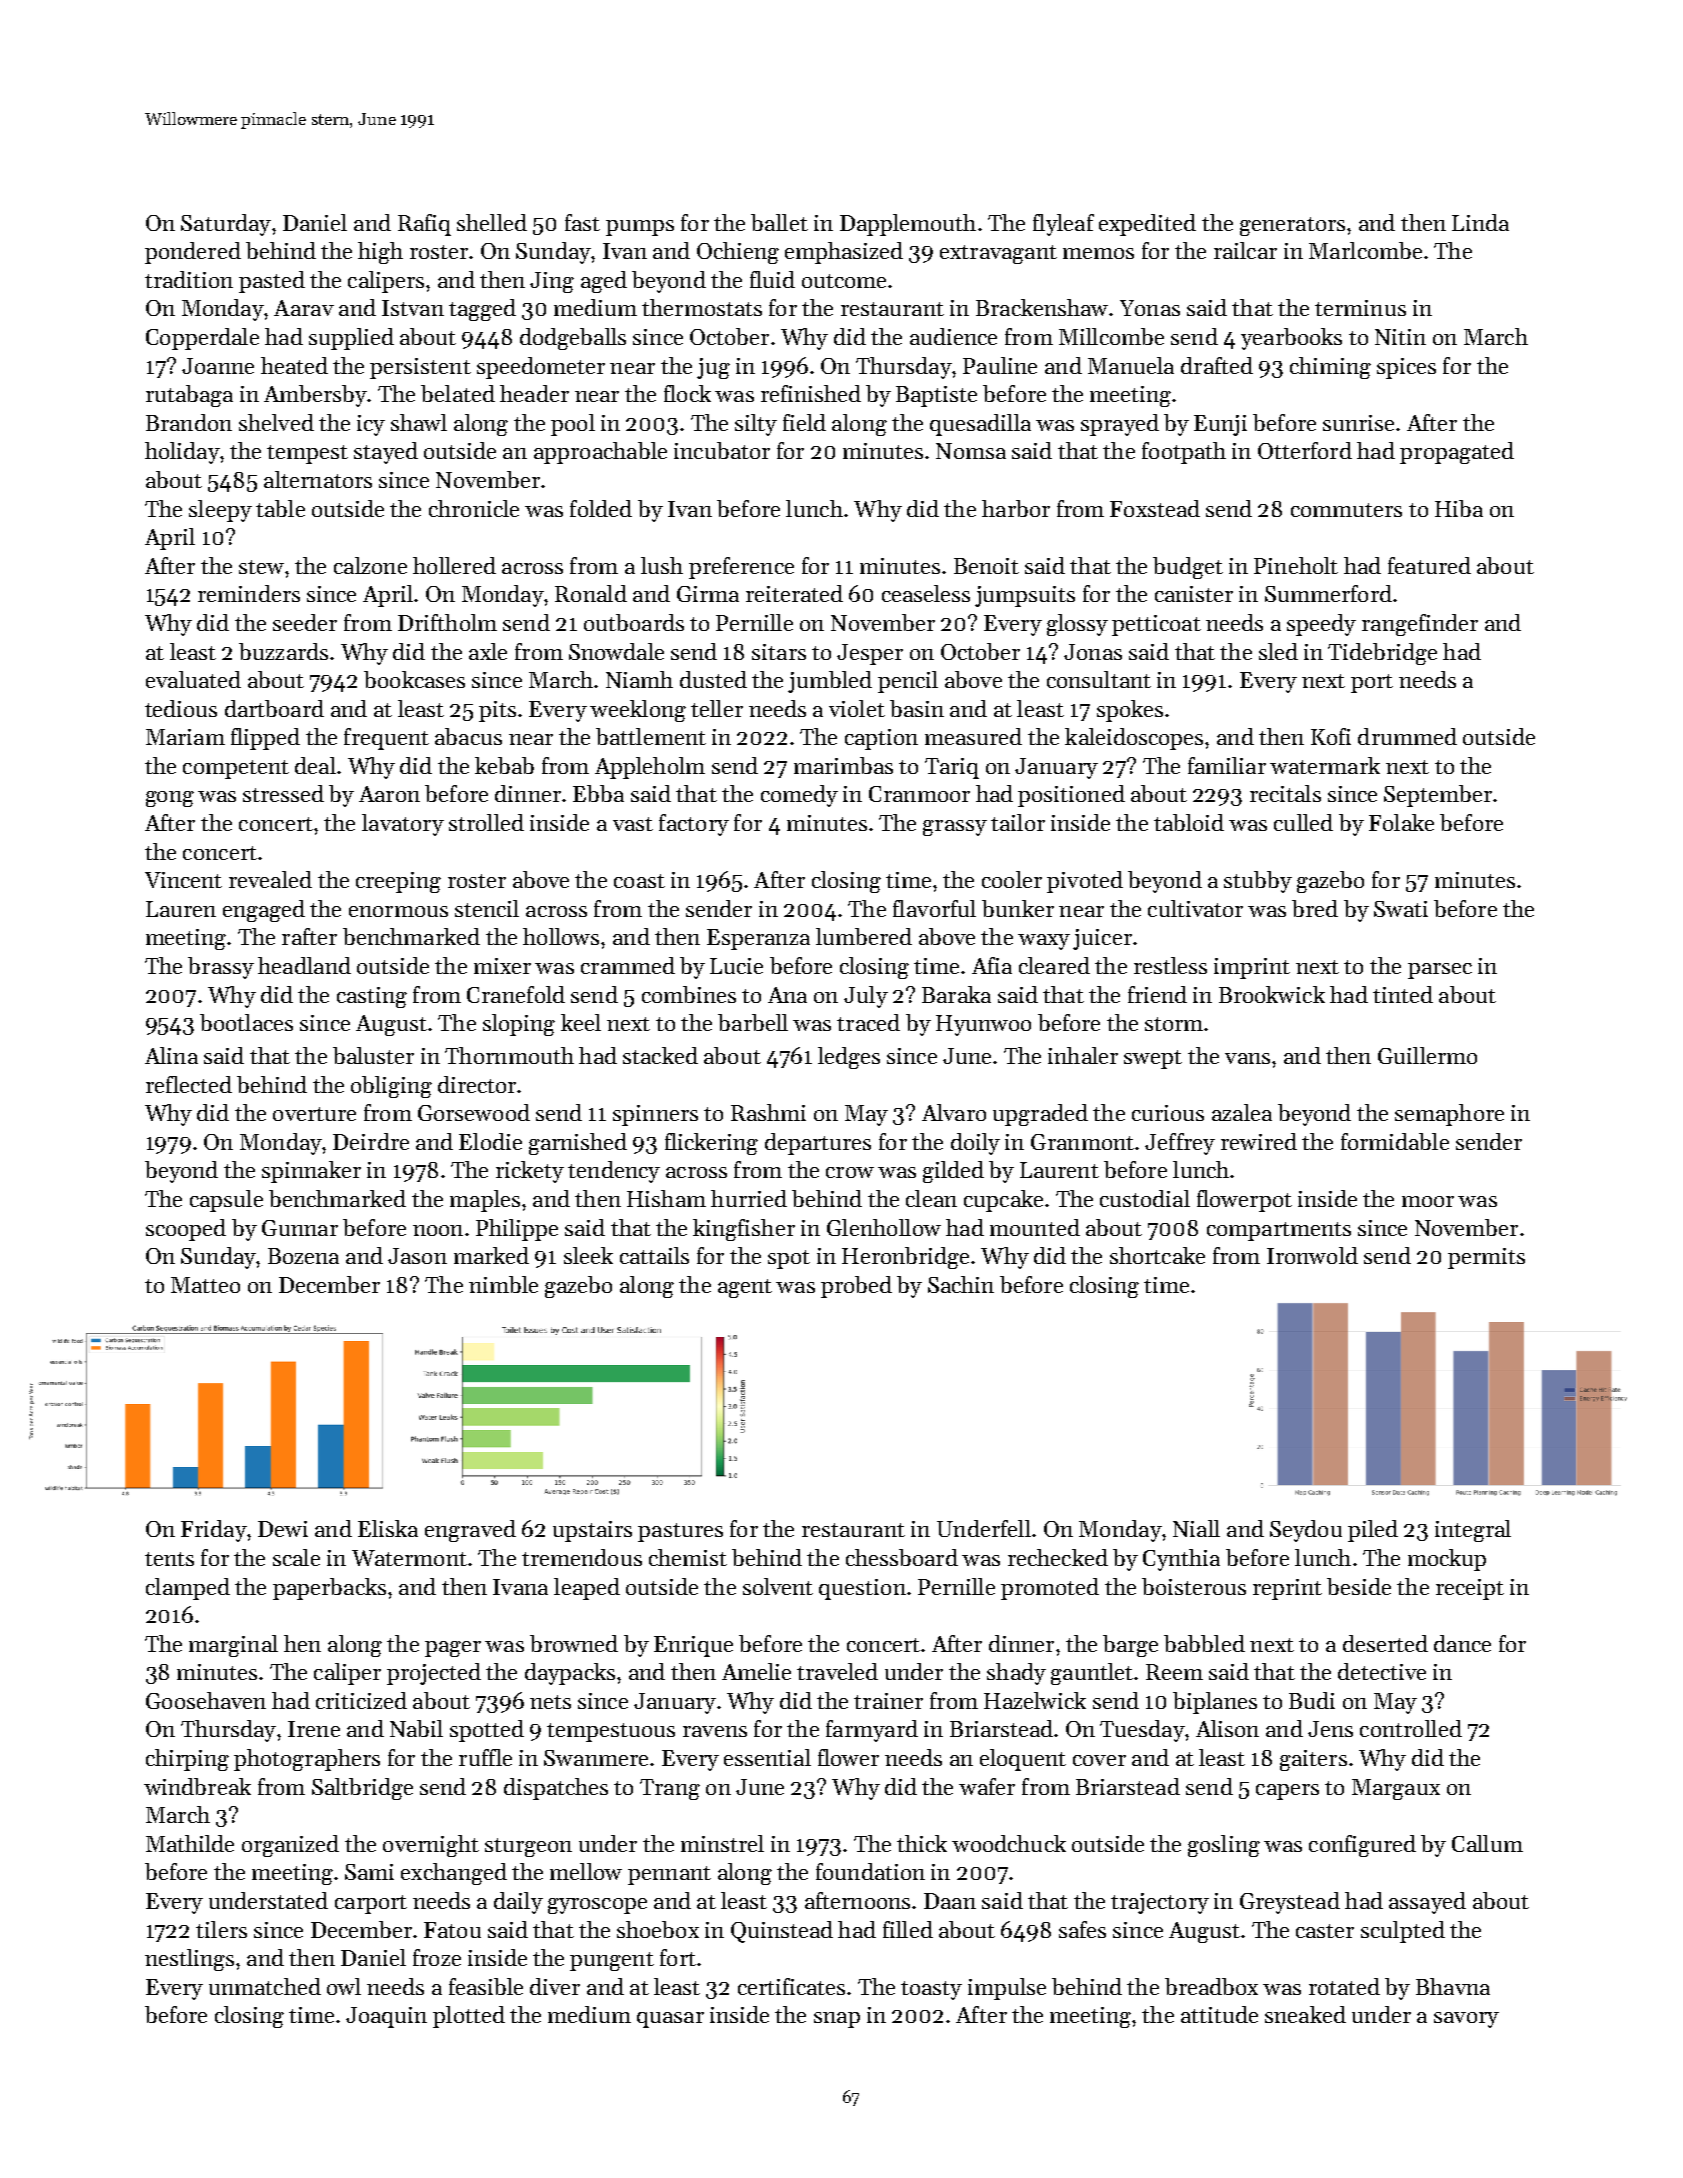 The image size is (1683, 2178). Describe the element at coordinates (424, 225) in the page. I see `Rafiq` at that location.
